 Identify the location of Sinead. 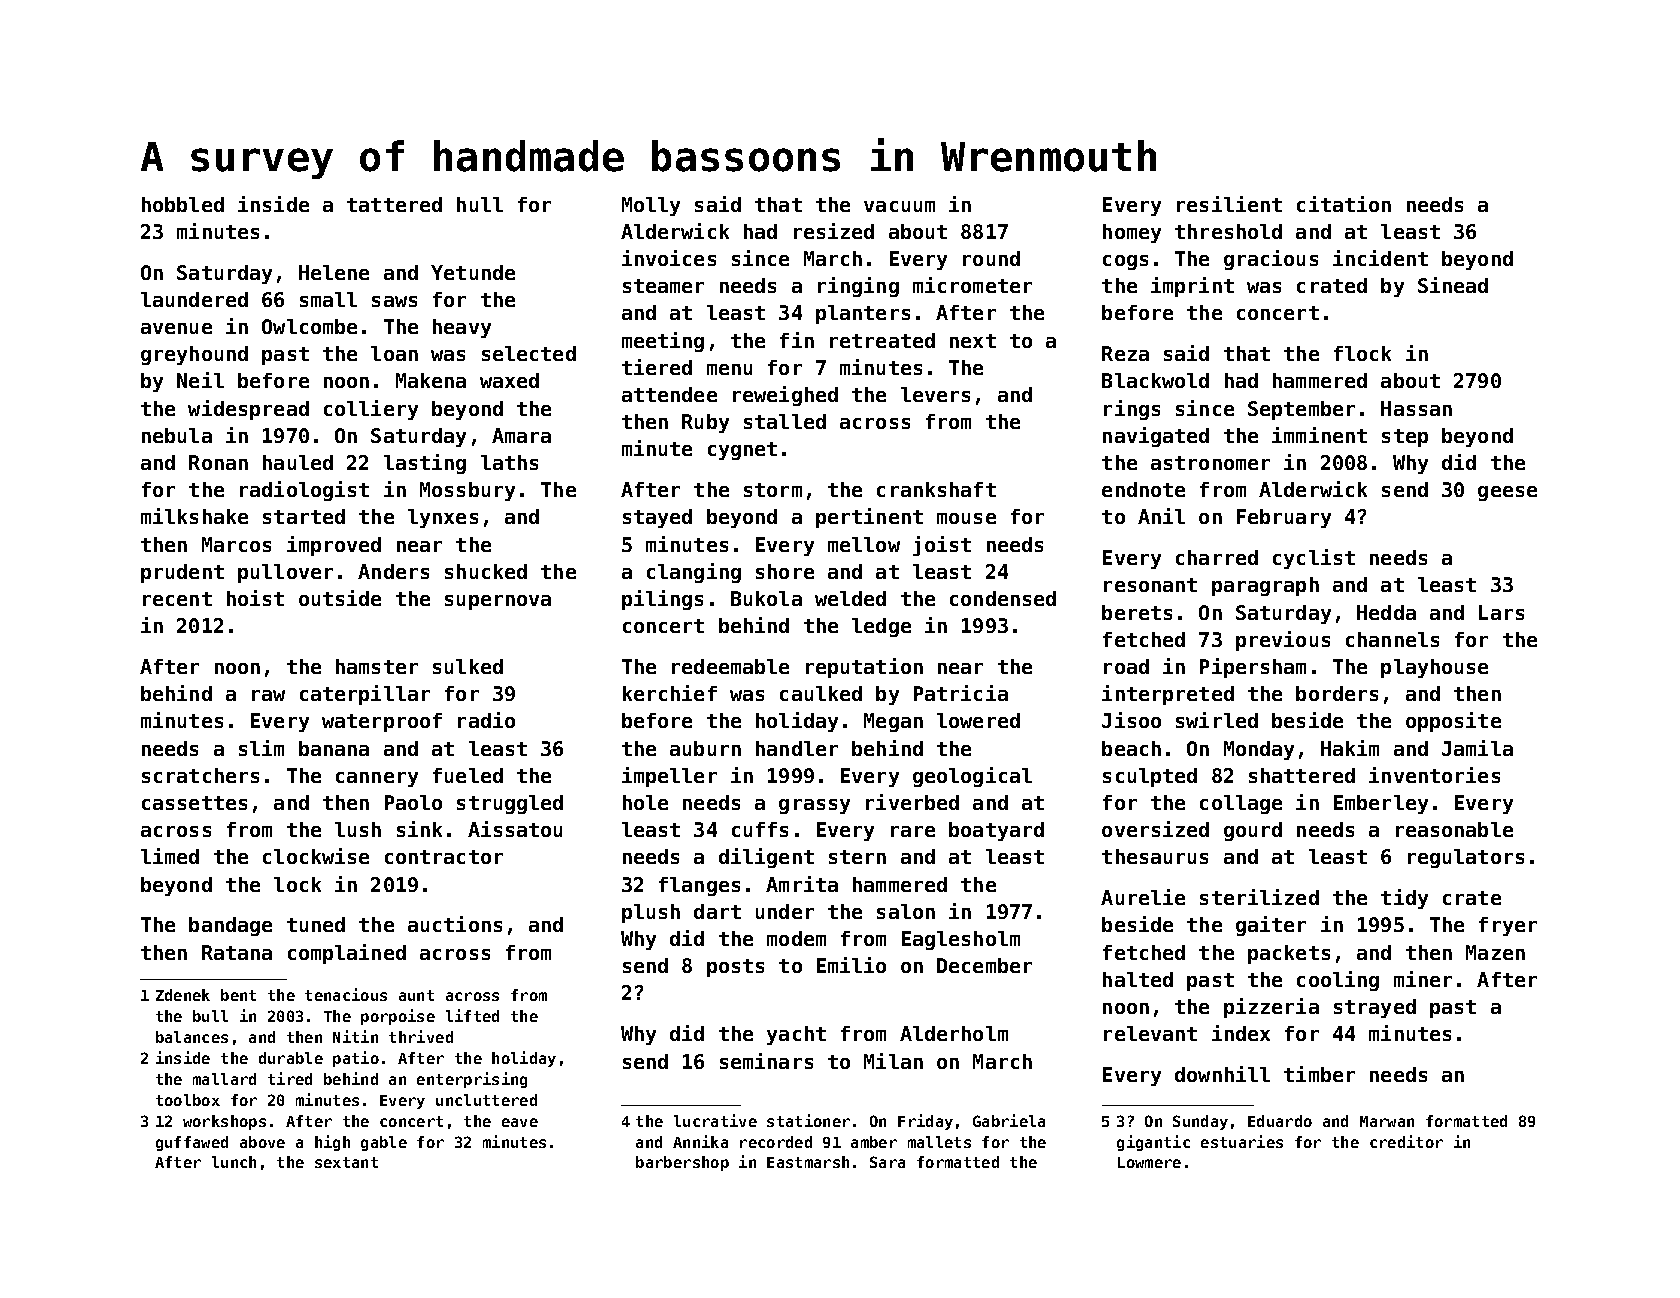
(1453, 285).
